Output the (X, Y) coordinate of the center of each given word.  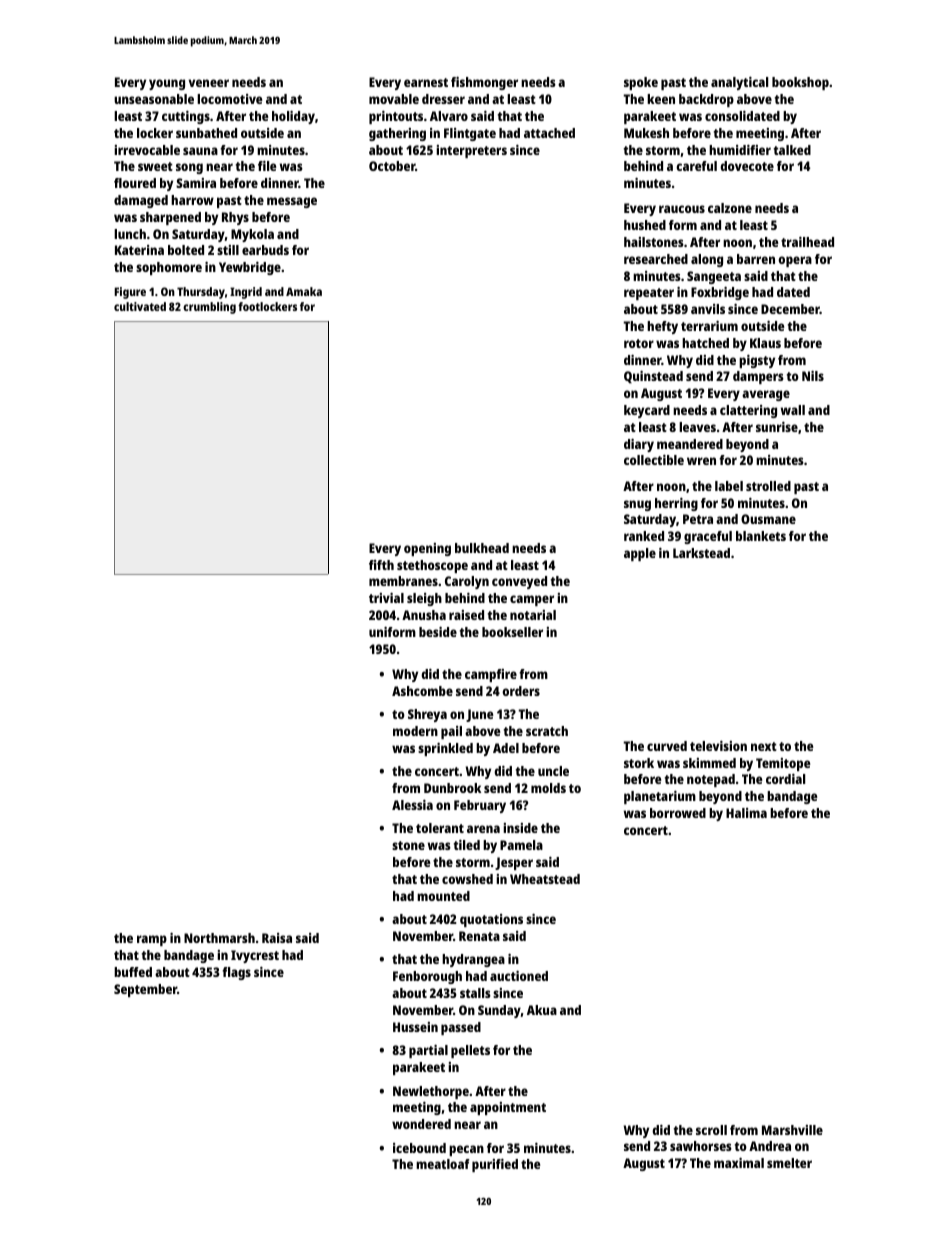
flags (236, 973)
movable (394, 99)
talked (792, 150)
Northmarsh (219, 938)
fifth (381, 565)
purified (495, 1165)
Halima (746, 813)
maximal (739, 1163)
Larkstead (701, 553)
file (267, 166)
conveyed (519, 582)
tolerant (440, 828)
